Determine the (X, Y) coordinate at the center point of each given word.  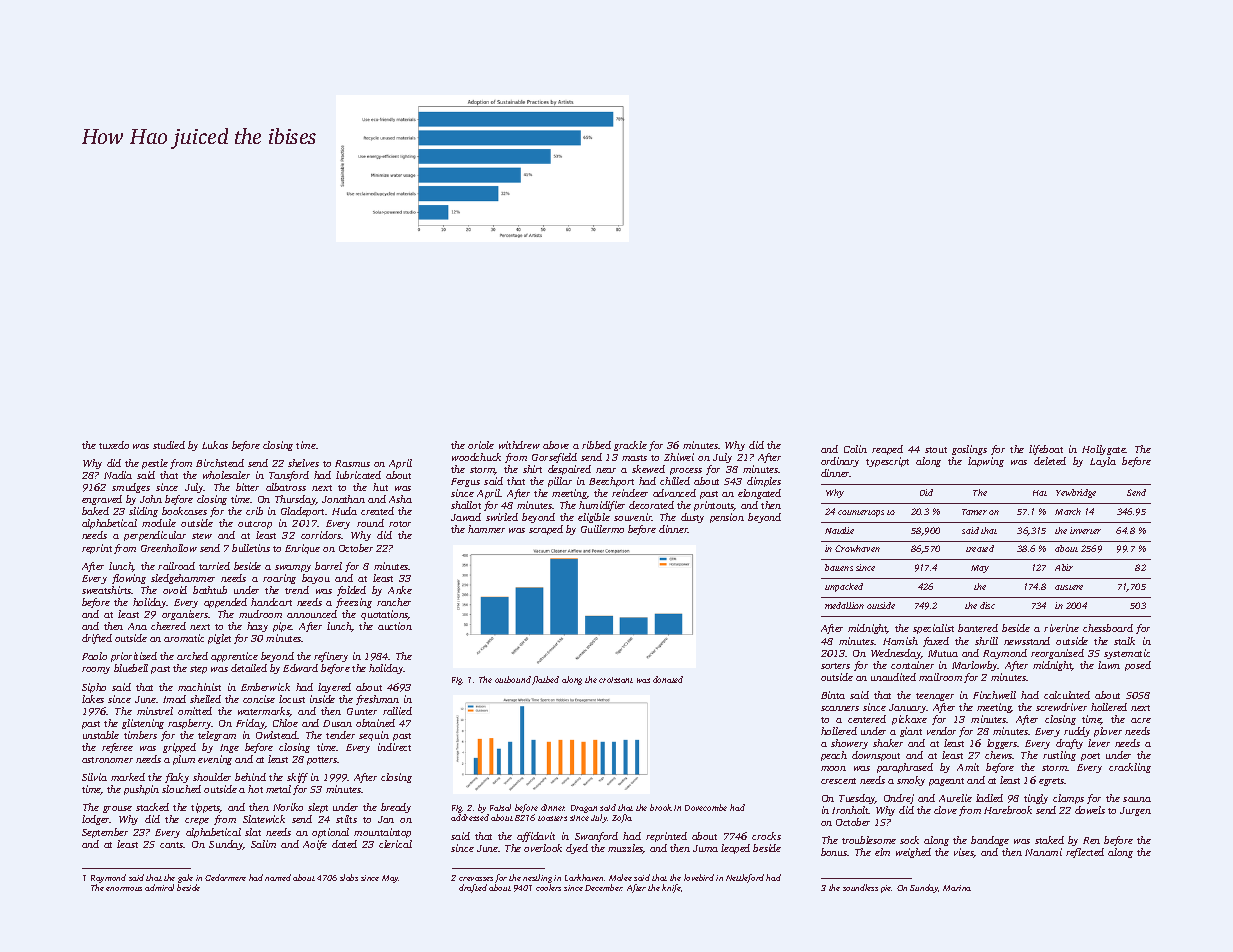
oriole (481, 445)
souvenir (633, 517)
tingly (1036, 799)
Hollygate (1104, 450)
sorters (835, 666)
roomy (96, 670)
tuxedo (114, 445)
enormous (124, 889)
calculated (1067, 695)
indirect (394, 747)
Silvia (94, 777)
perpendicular (155, 536)
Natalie (839, 530)
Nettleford (745, 878)
